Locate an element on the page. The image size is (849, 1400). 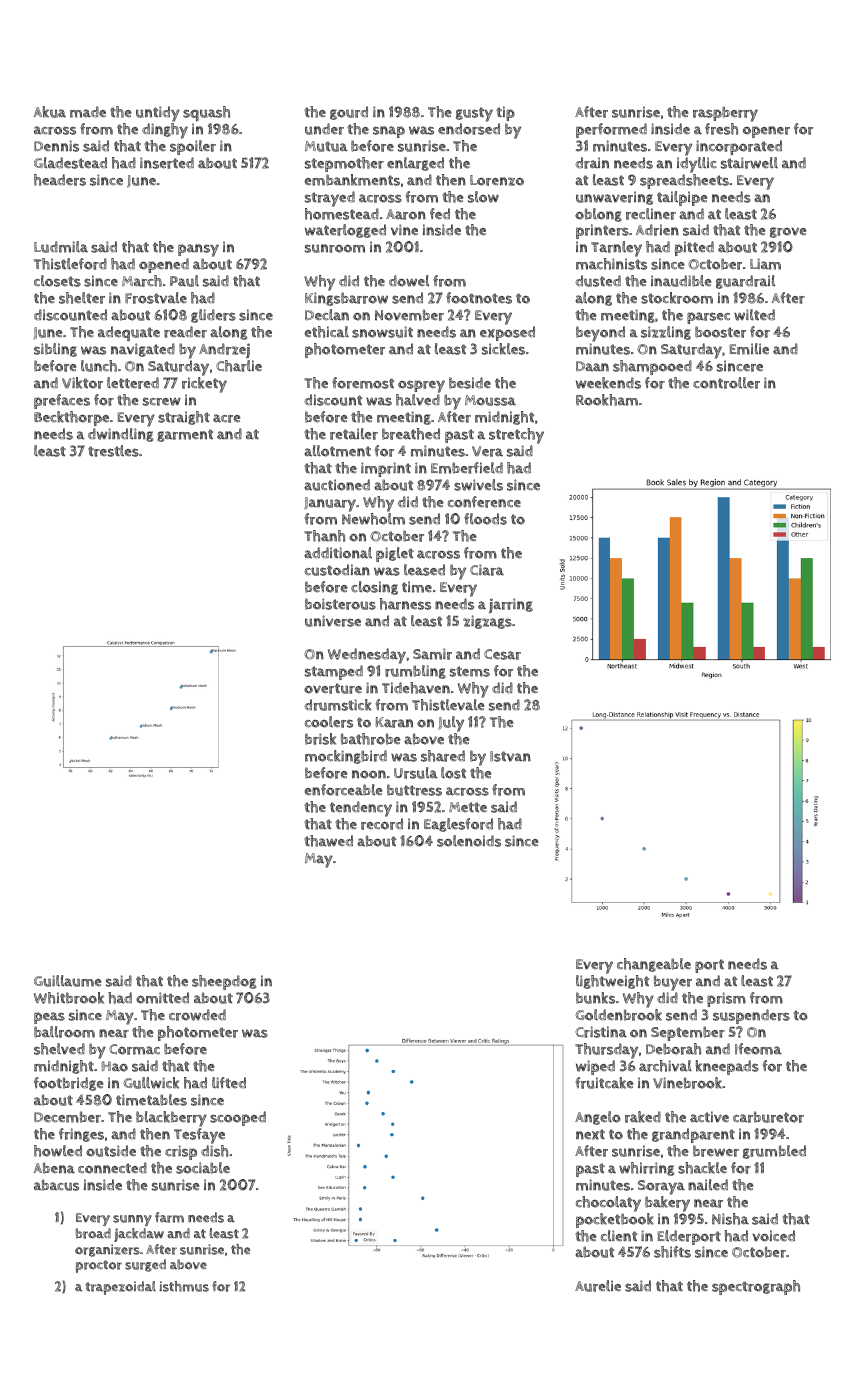
Guillaume is located at coordinates (68, 981).
